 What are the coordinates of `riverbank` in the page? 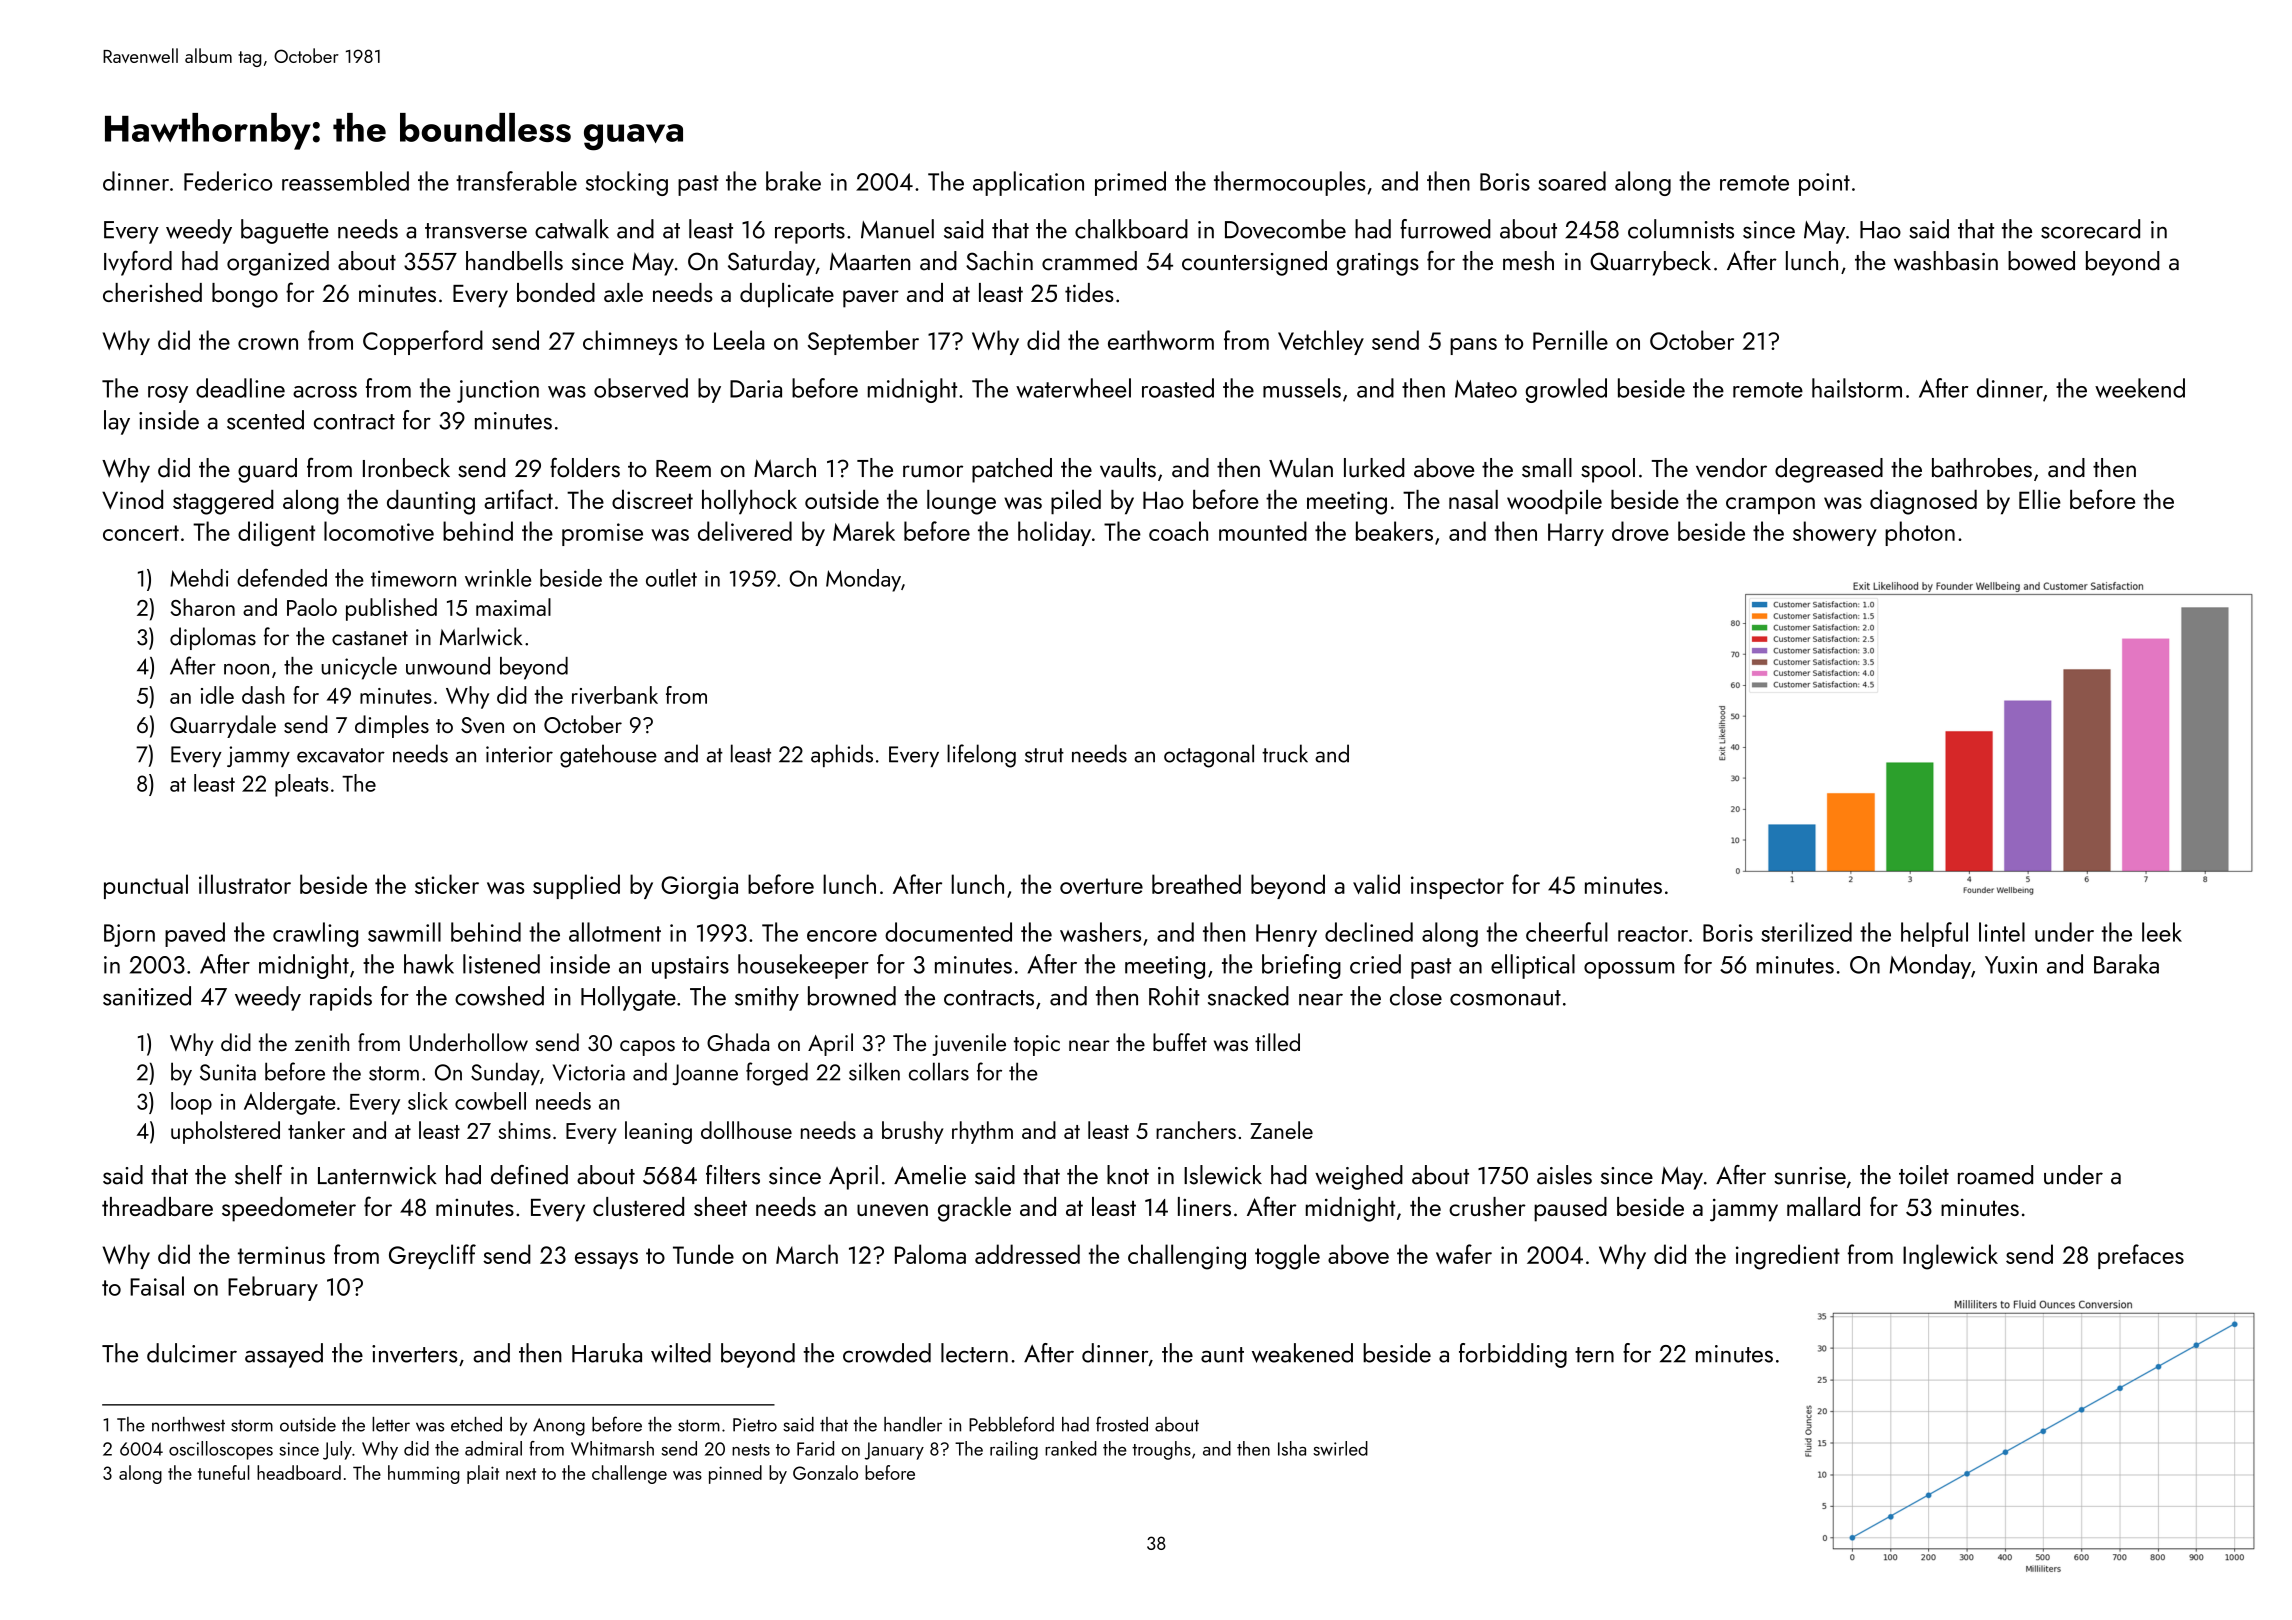 It's located at (615, 695).
